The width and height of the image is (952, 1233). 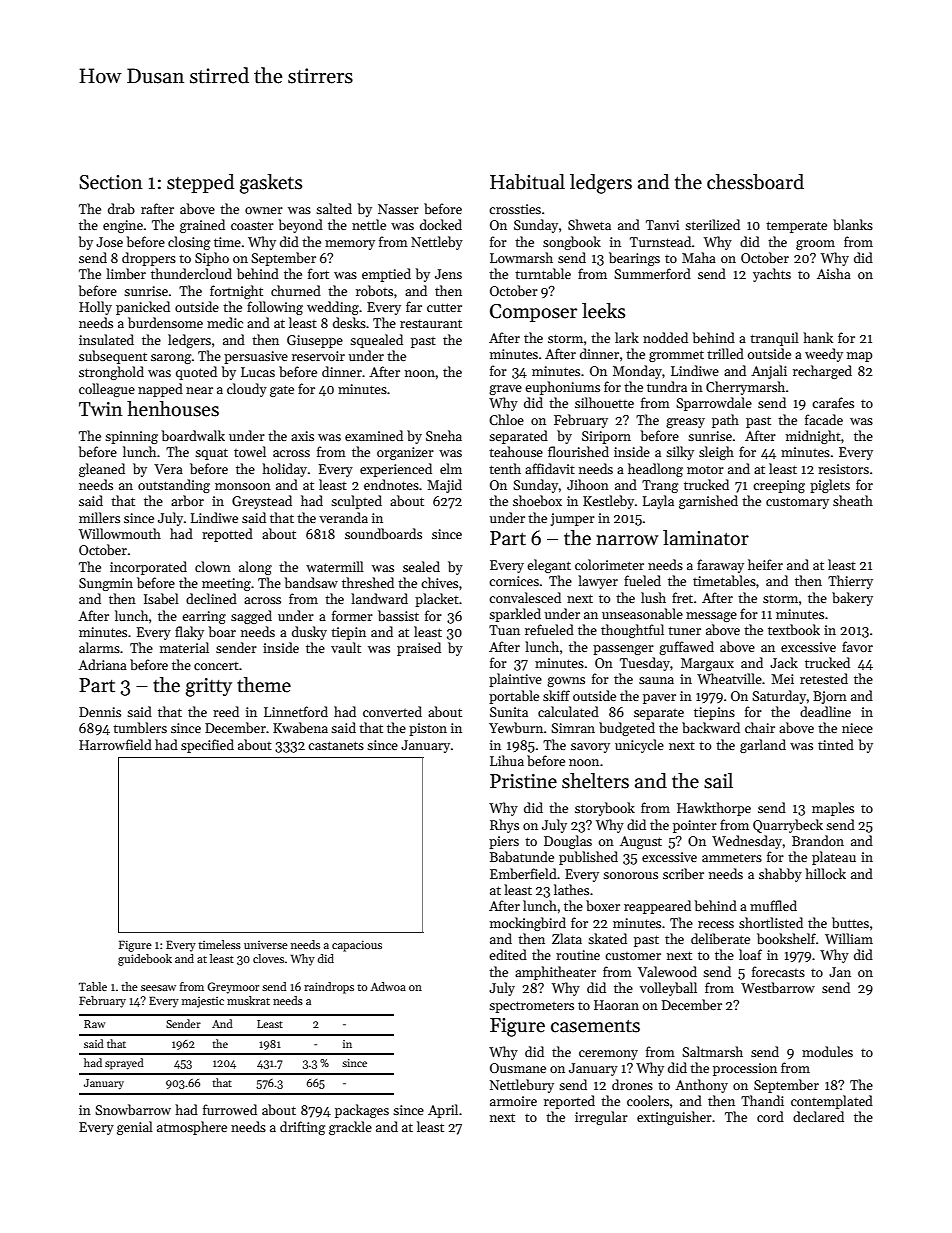 What do you see at coordinates (716, 453) in the image?
I see `sleigh` at bounding box center [716, 453].
